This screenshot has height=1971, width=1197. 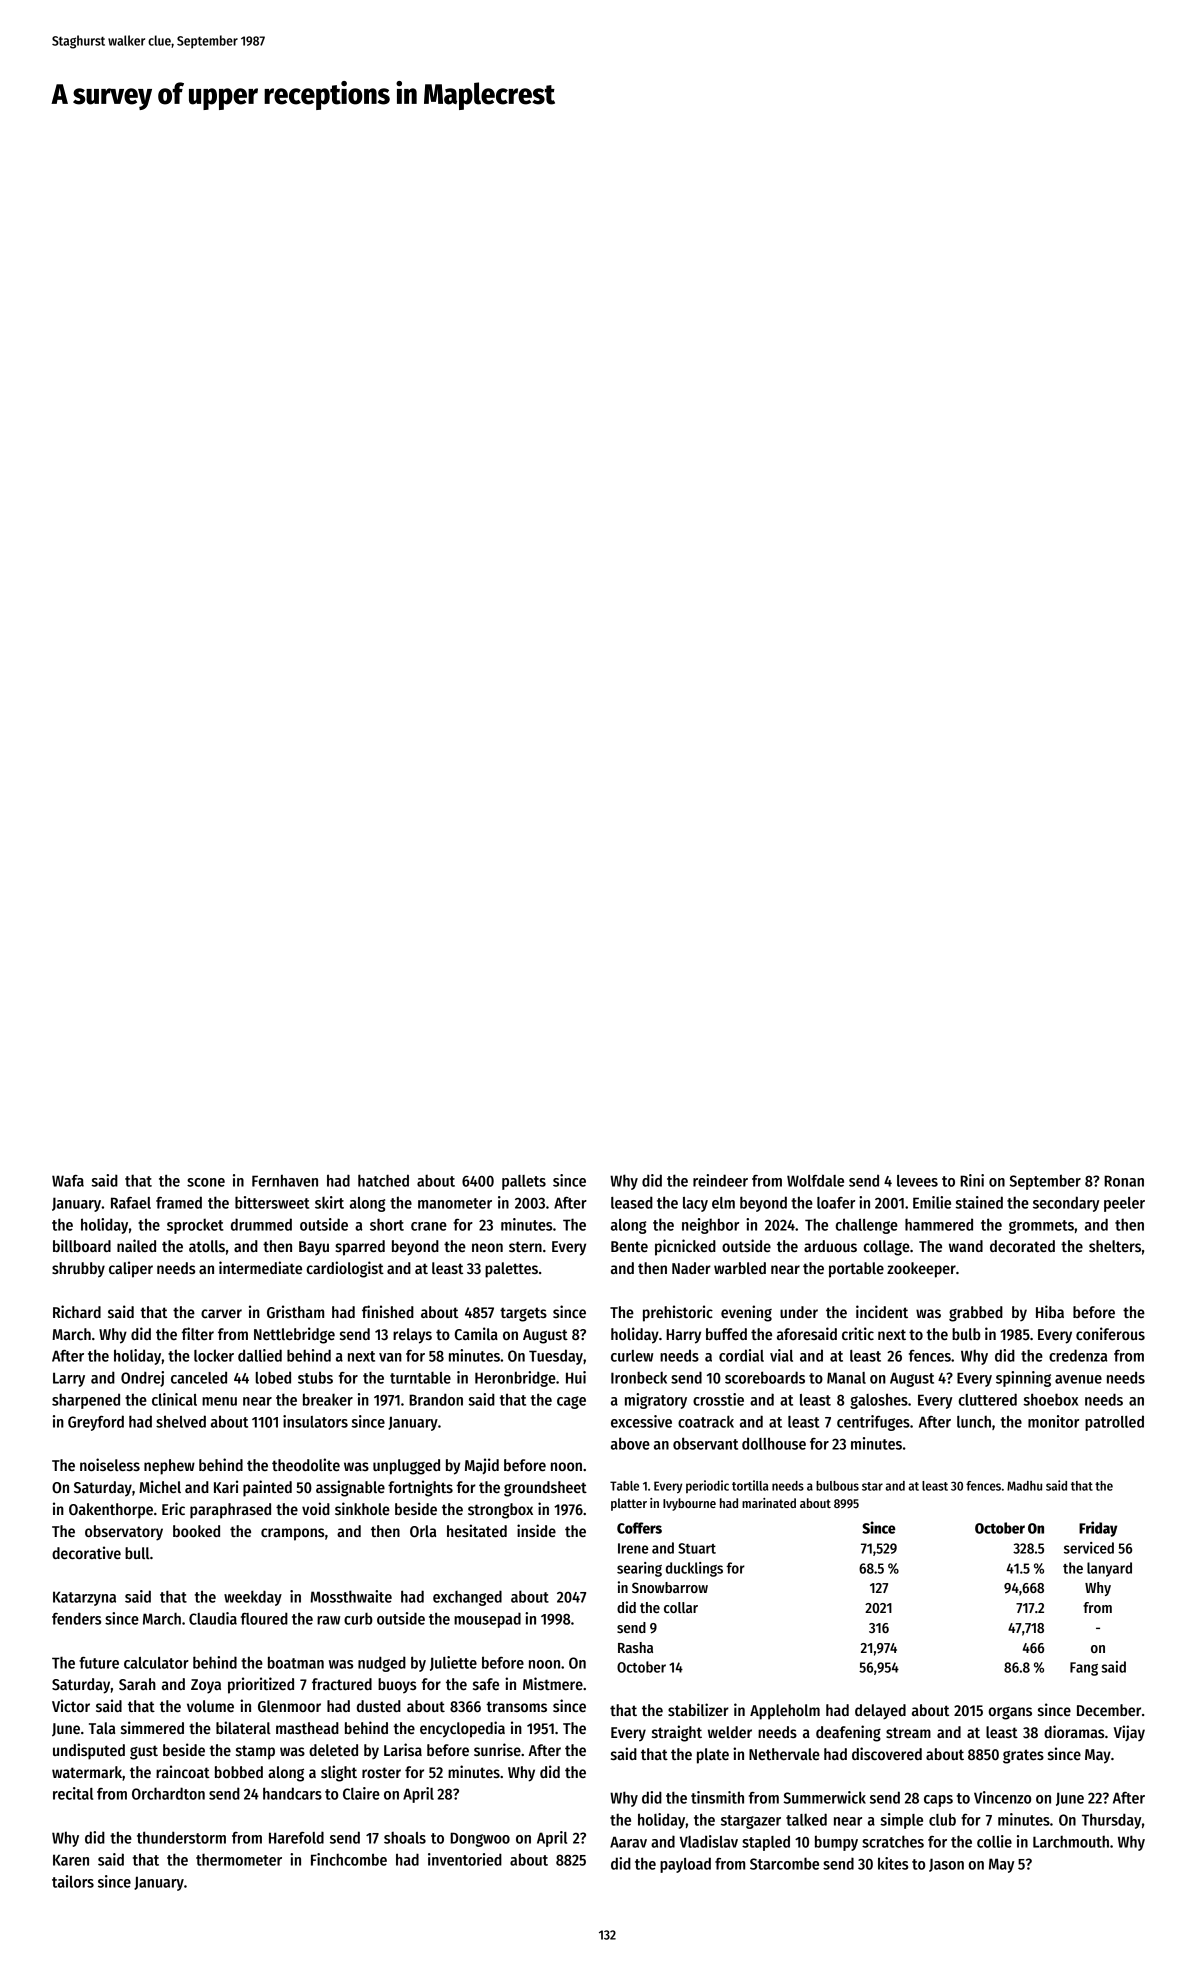 I want to click on future, so click(x=99, y=1663).
